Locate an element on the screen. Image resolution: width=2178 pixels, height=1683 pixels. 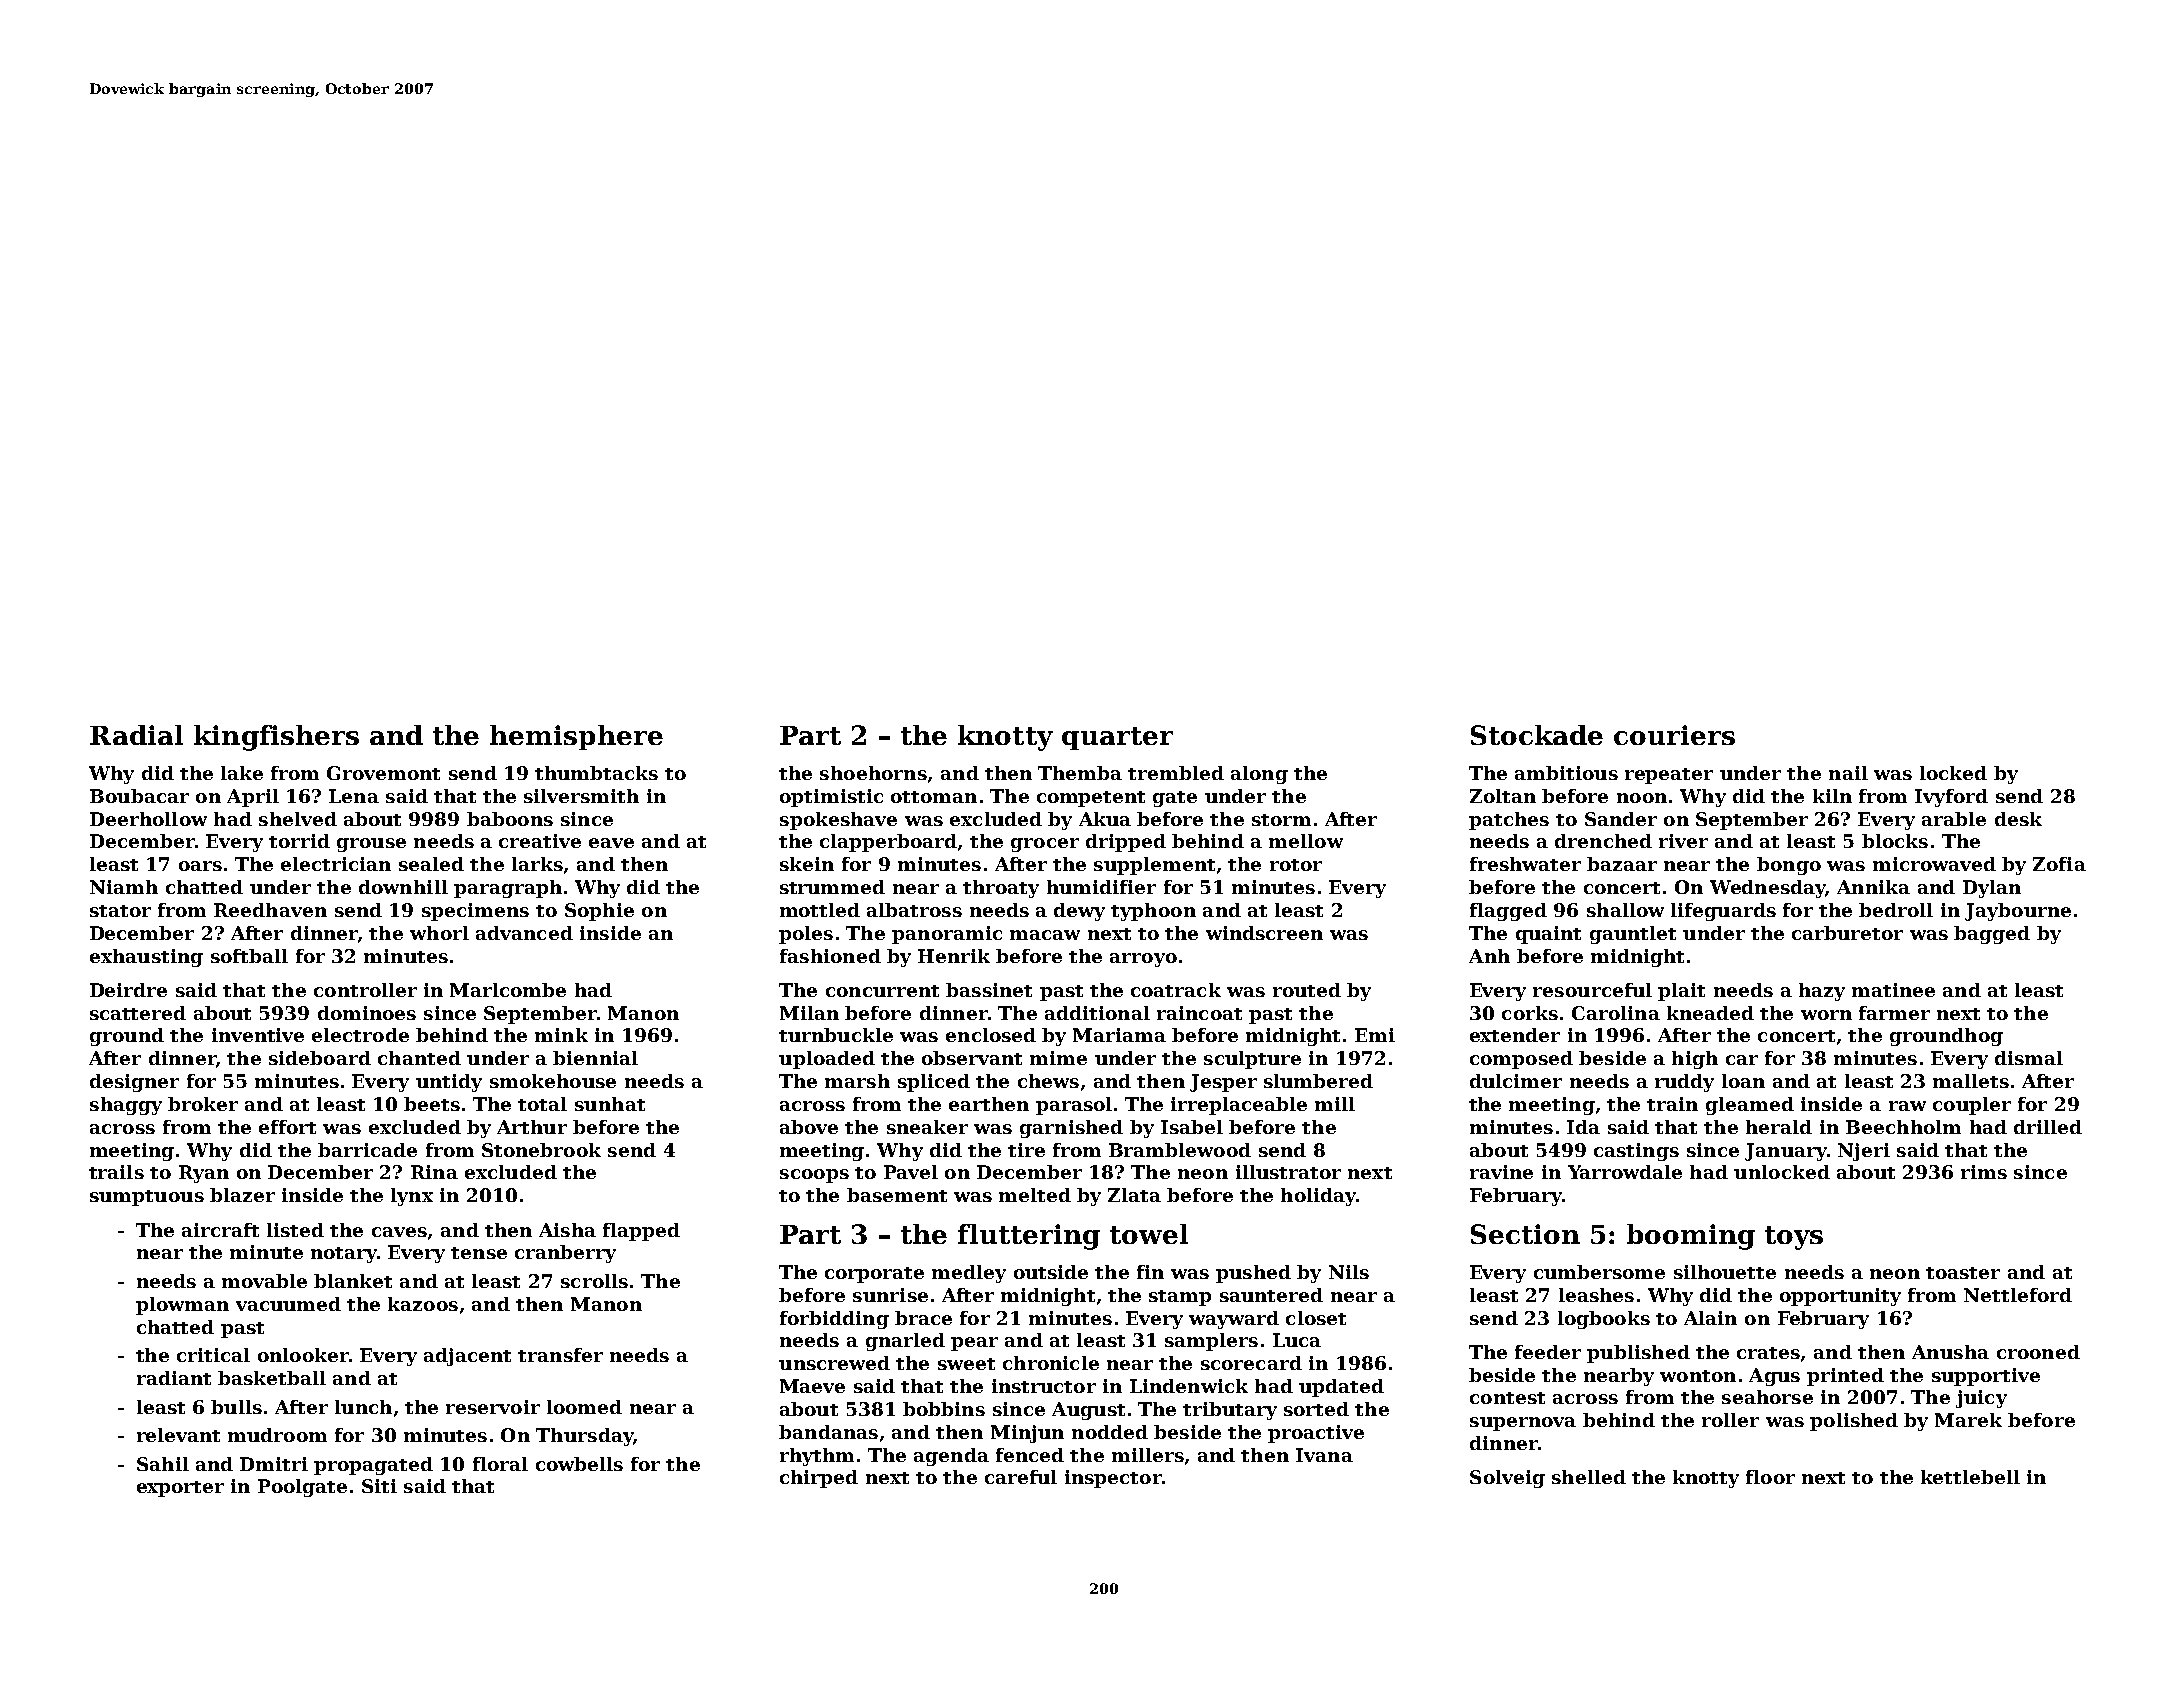
bagged is located at coordinates (1992, 935).
